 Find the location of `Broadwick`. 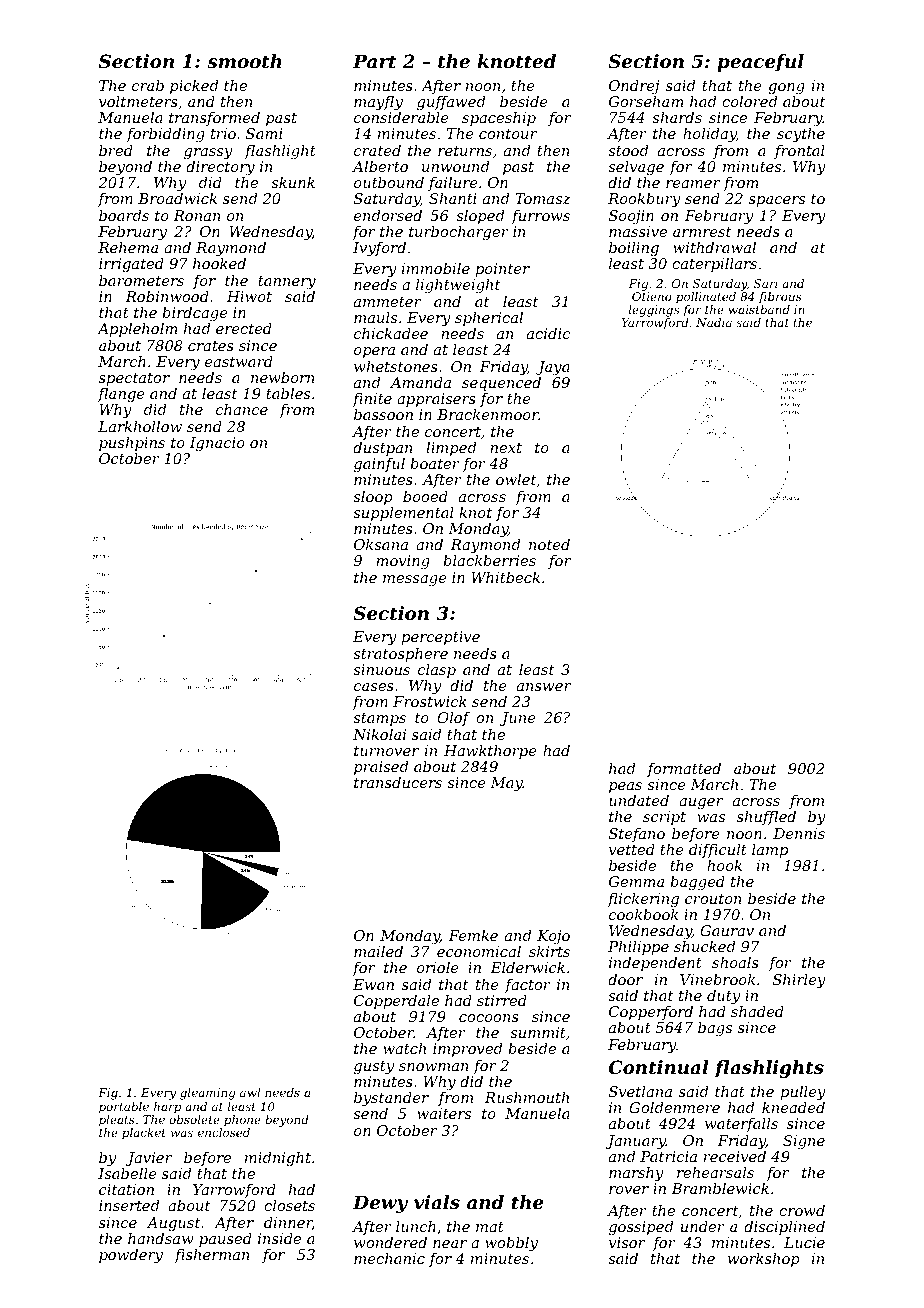

Broadwick is located at coordinates (177, 198).
